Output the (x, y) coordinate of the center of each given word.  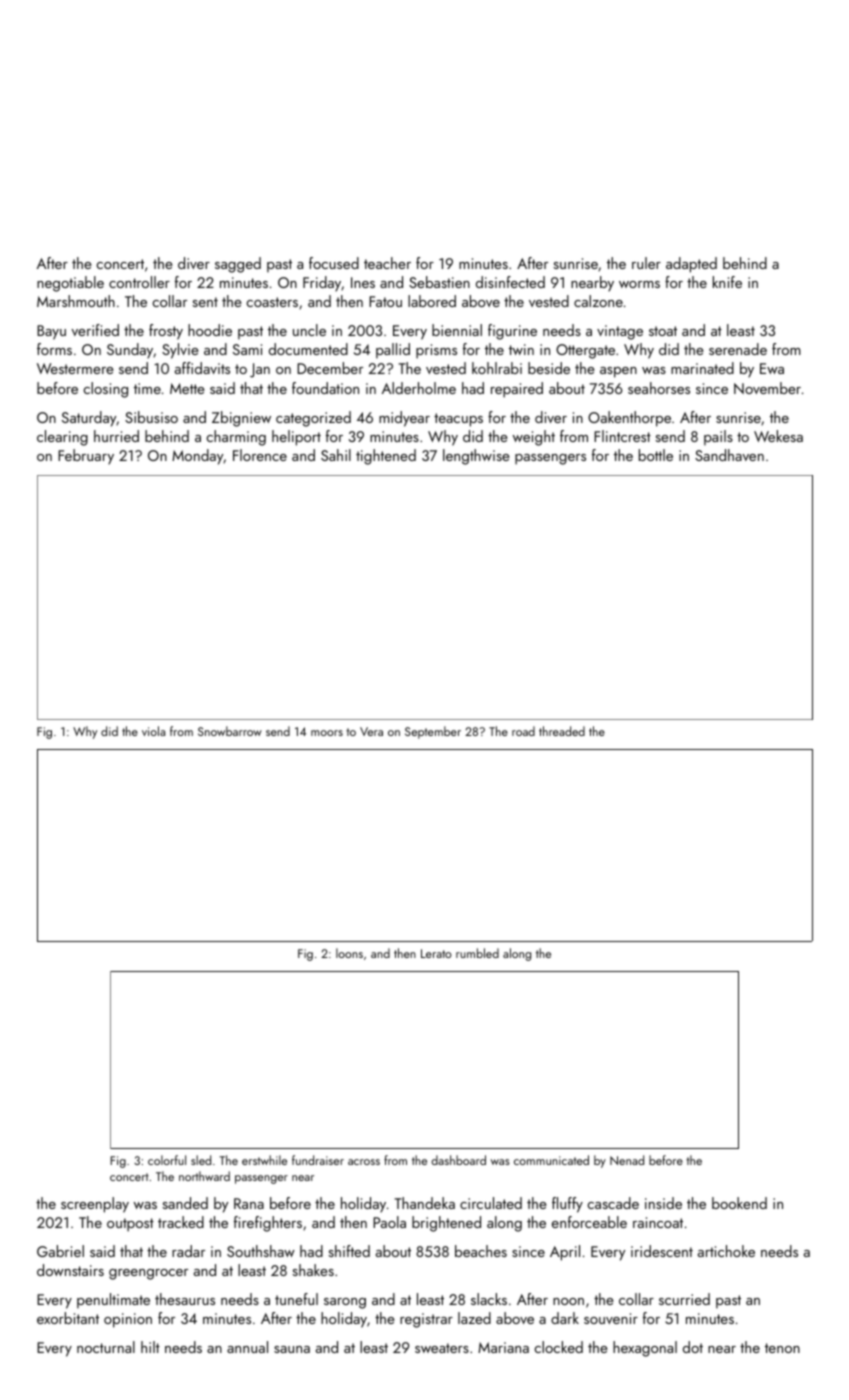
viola (153, 731)
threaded (562, 731)
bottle (656, 455)
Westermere (75, 368)
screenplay (95, 1205)
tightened (386, 457)
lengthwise (476, 457)
